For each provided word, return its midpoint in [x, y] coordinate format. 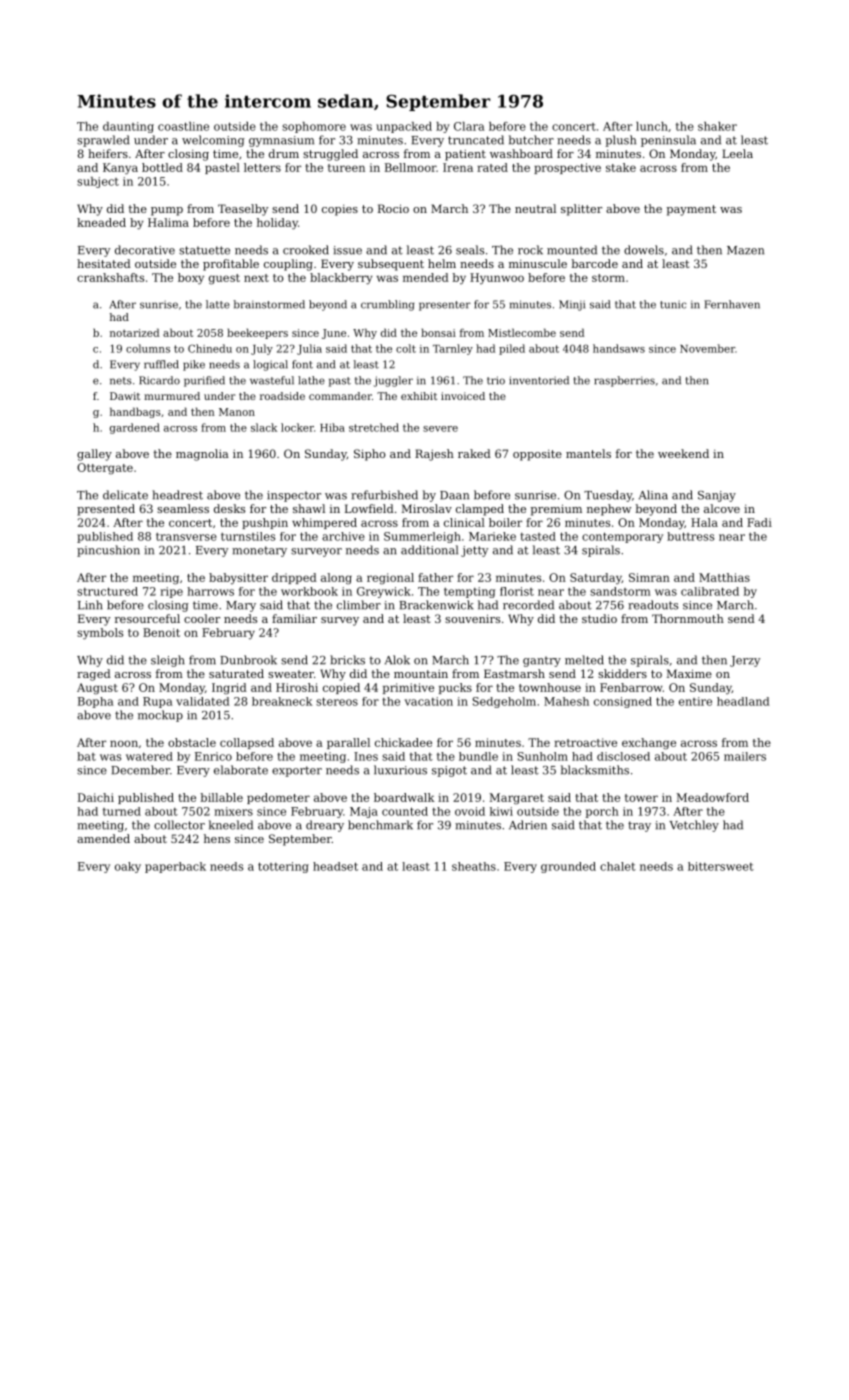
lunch [652, 126]
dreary [325, 826]
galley [94, 455]
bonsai [438, 332]
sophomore [314, 127]
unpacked [404, 127]
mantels [588, 453]
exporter [297, 771]
